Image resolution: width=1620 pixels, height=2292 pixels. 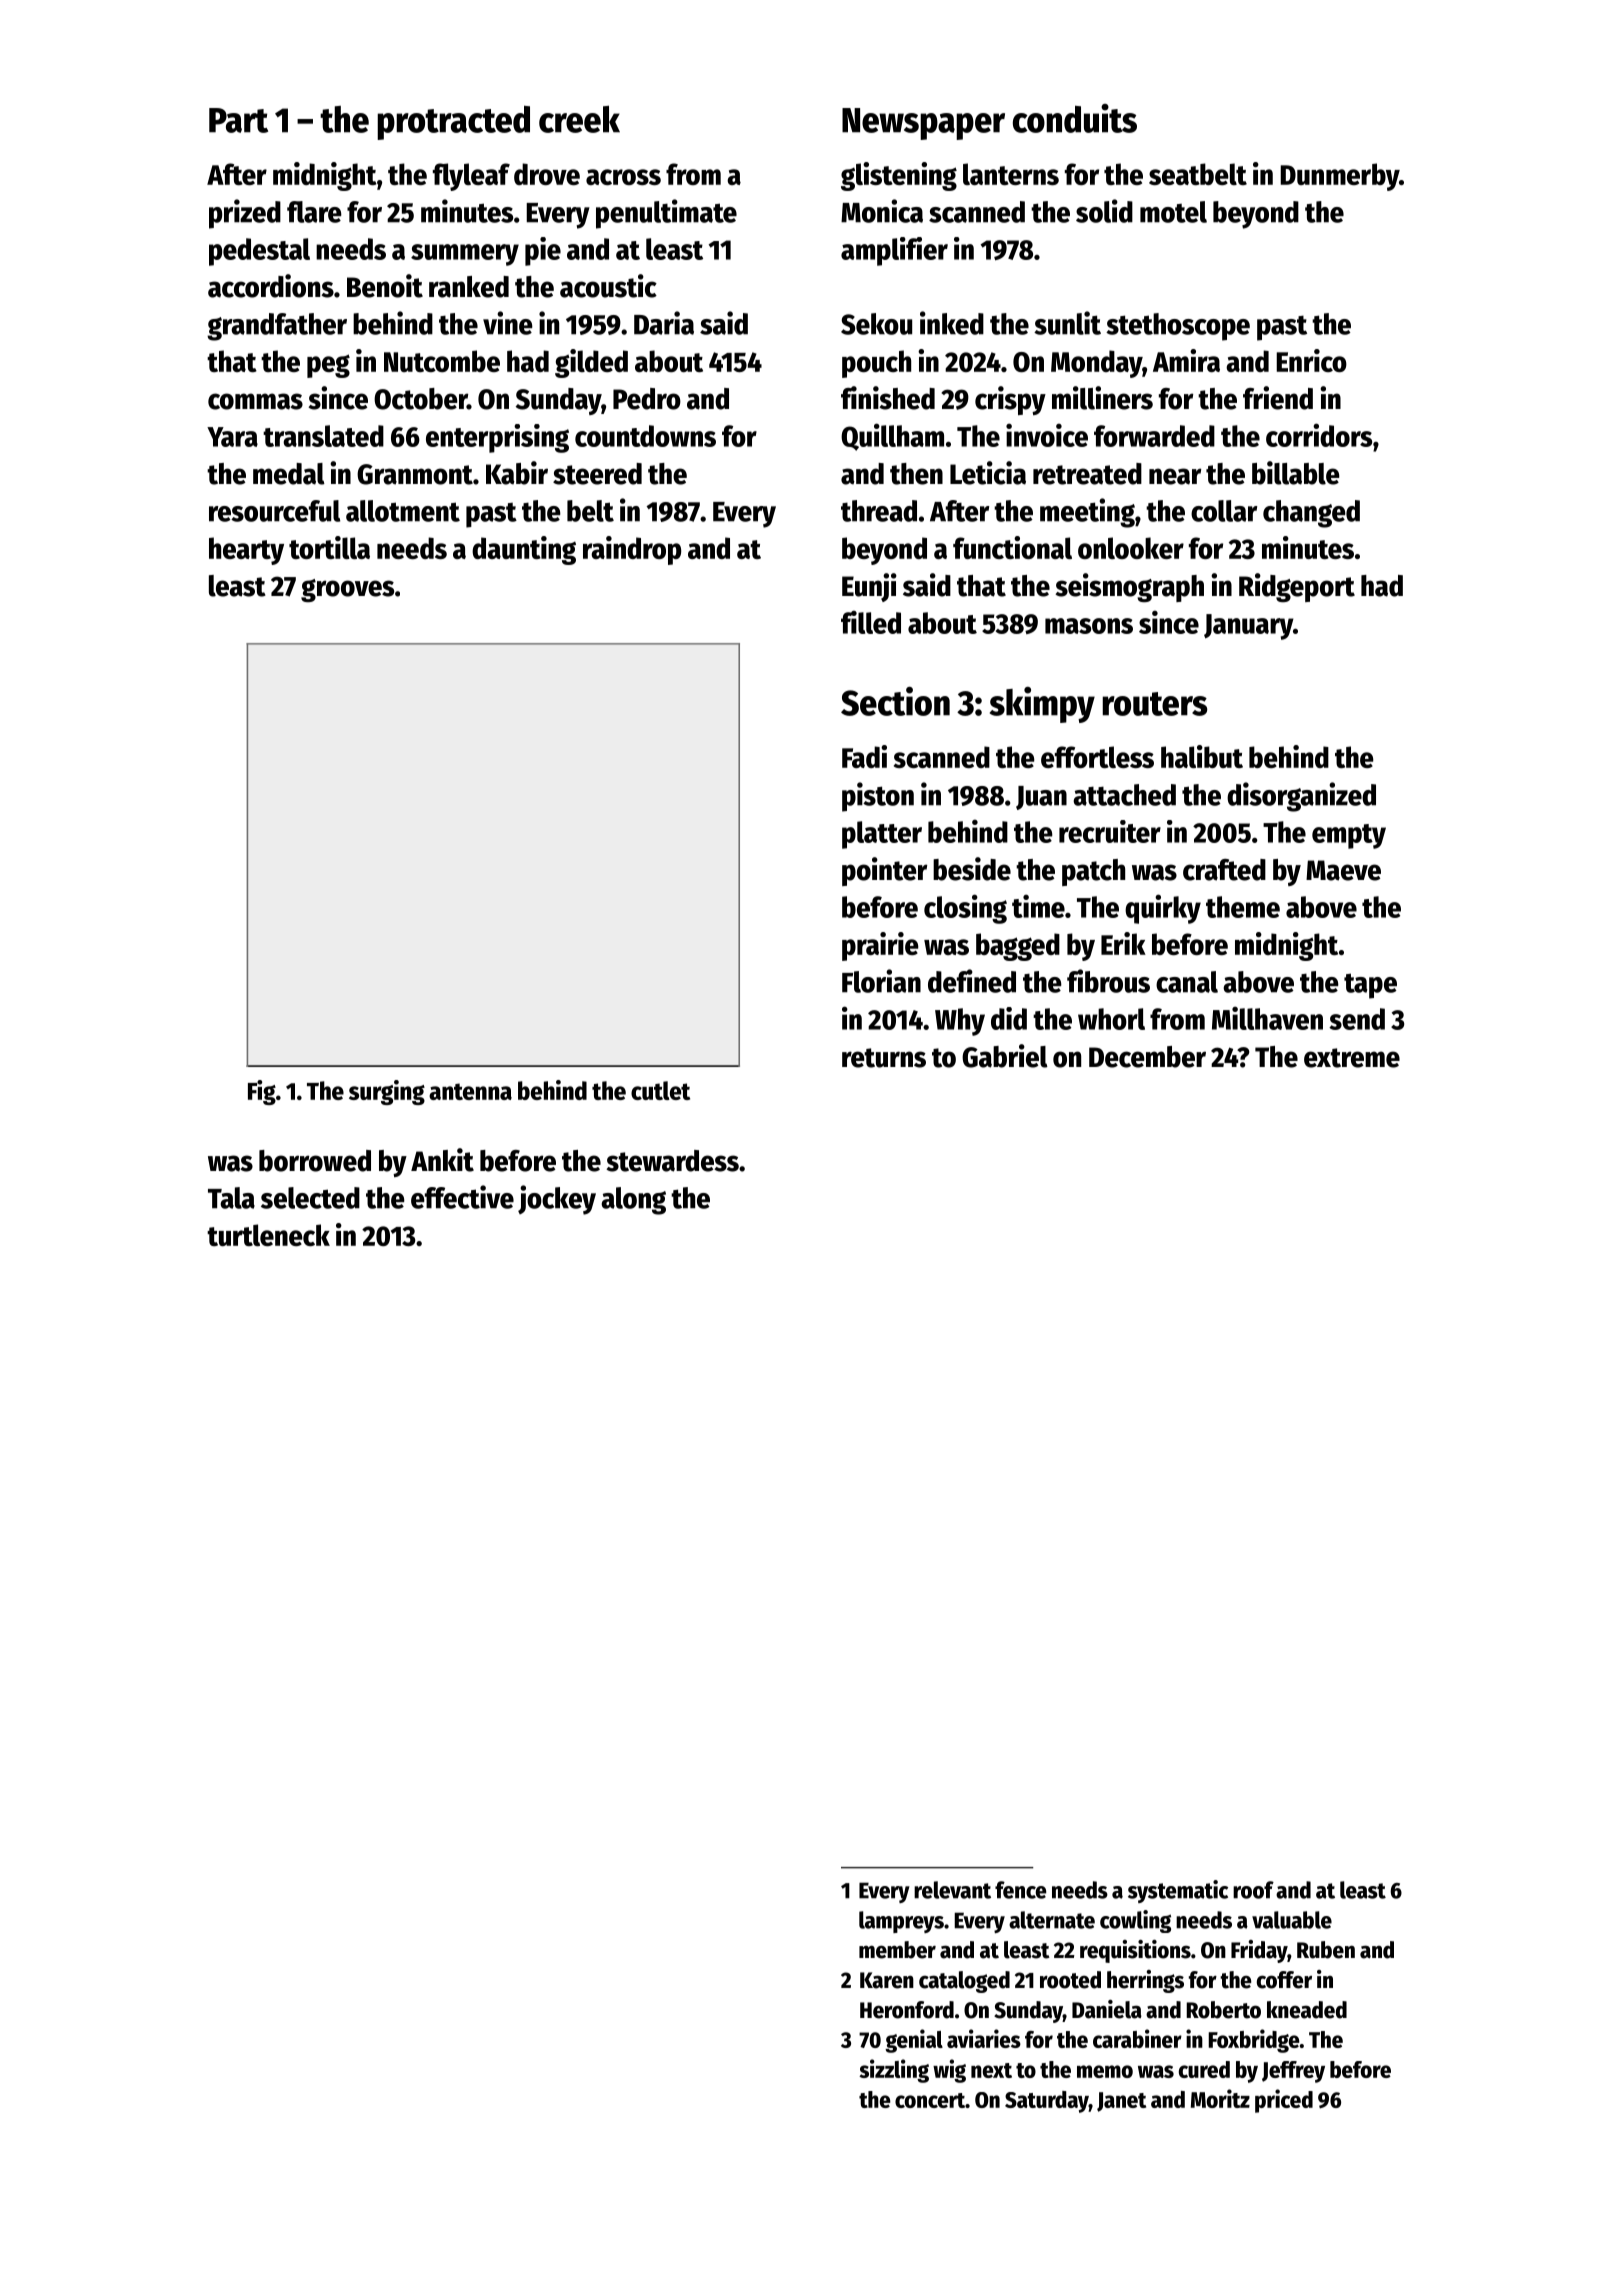 I want to click on filled, so click(x=871, y=622).
